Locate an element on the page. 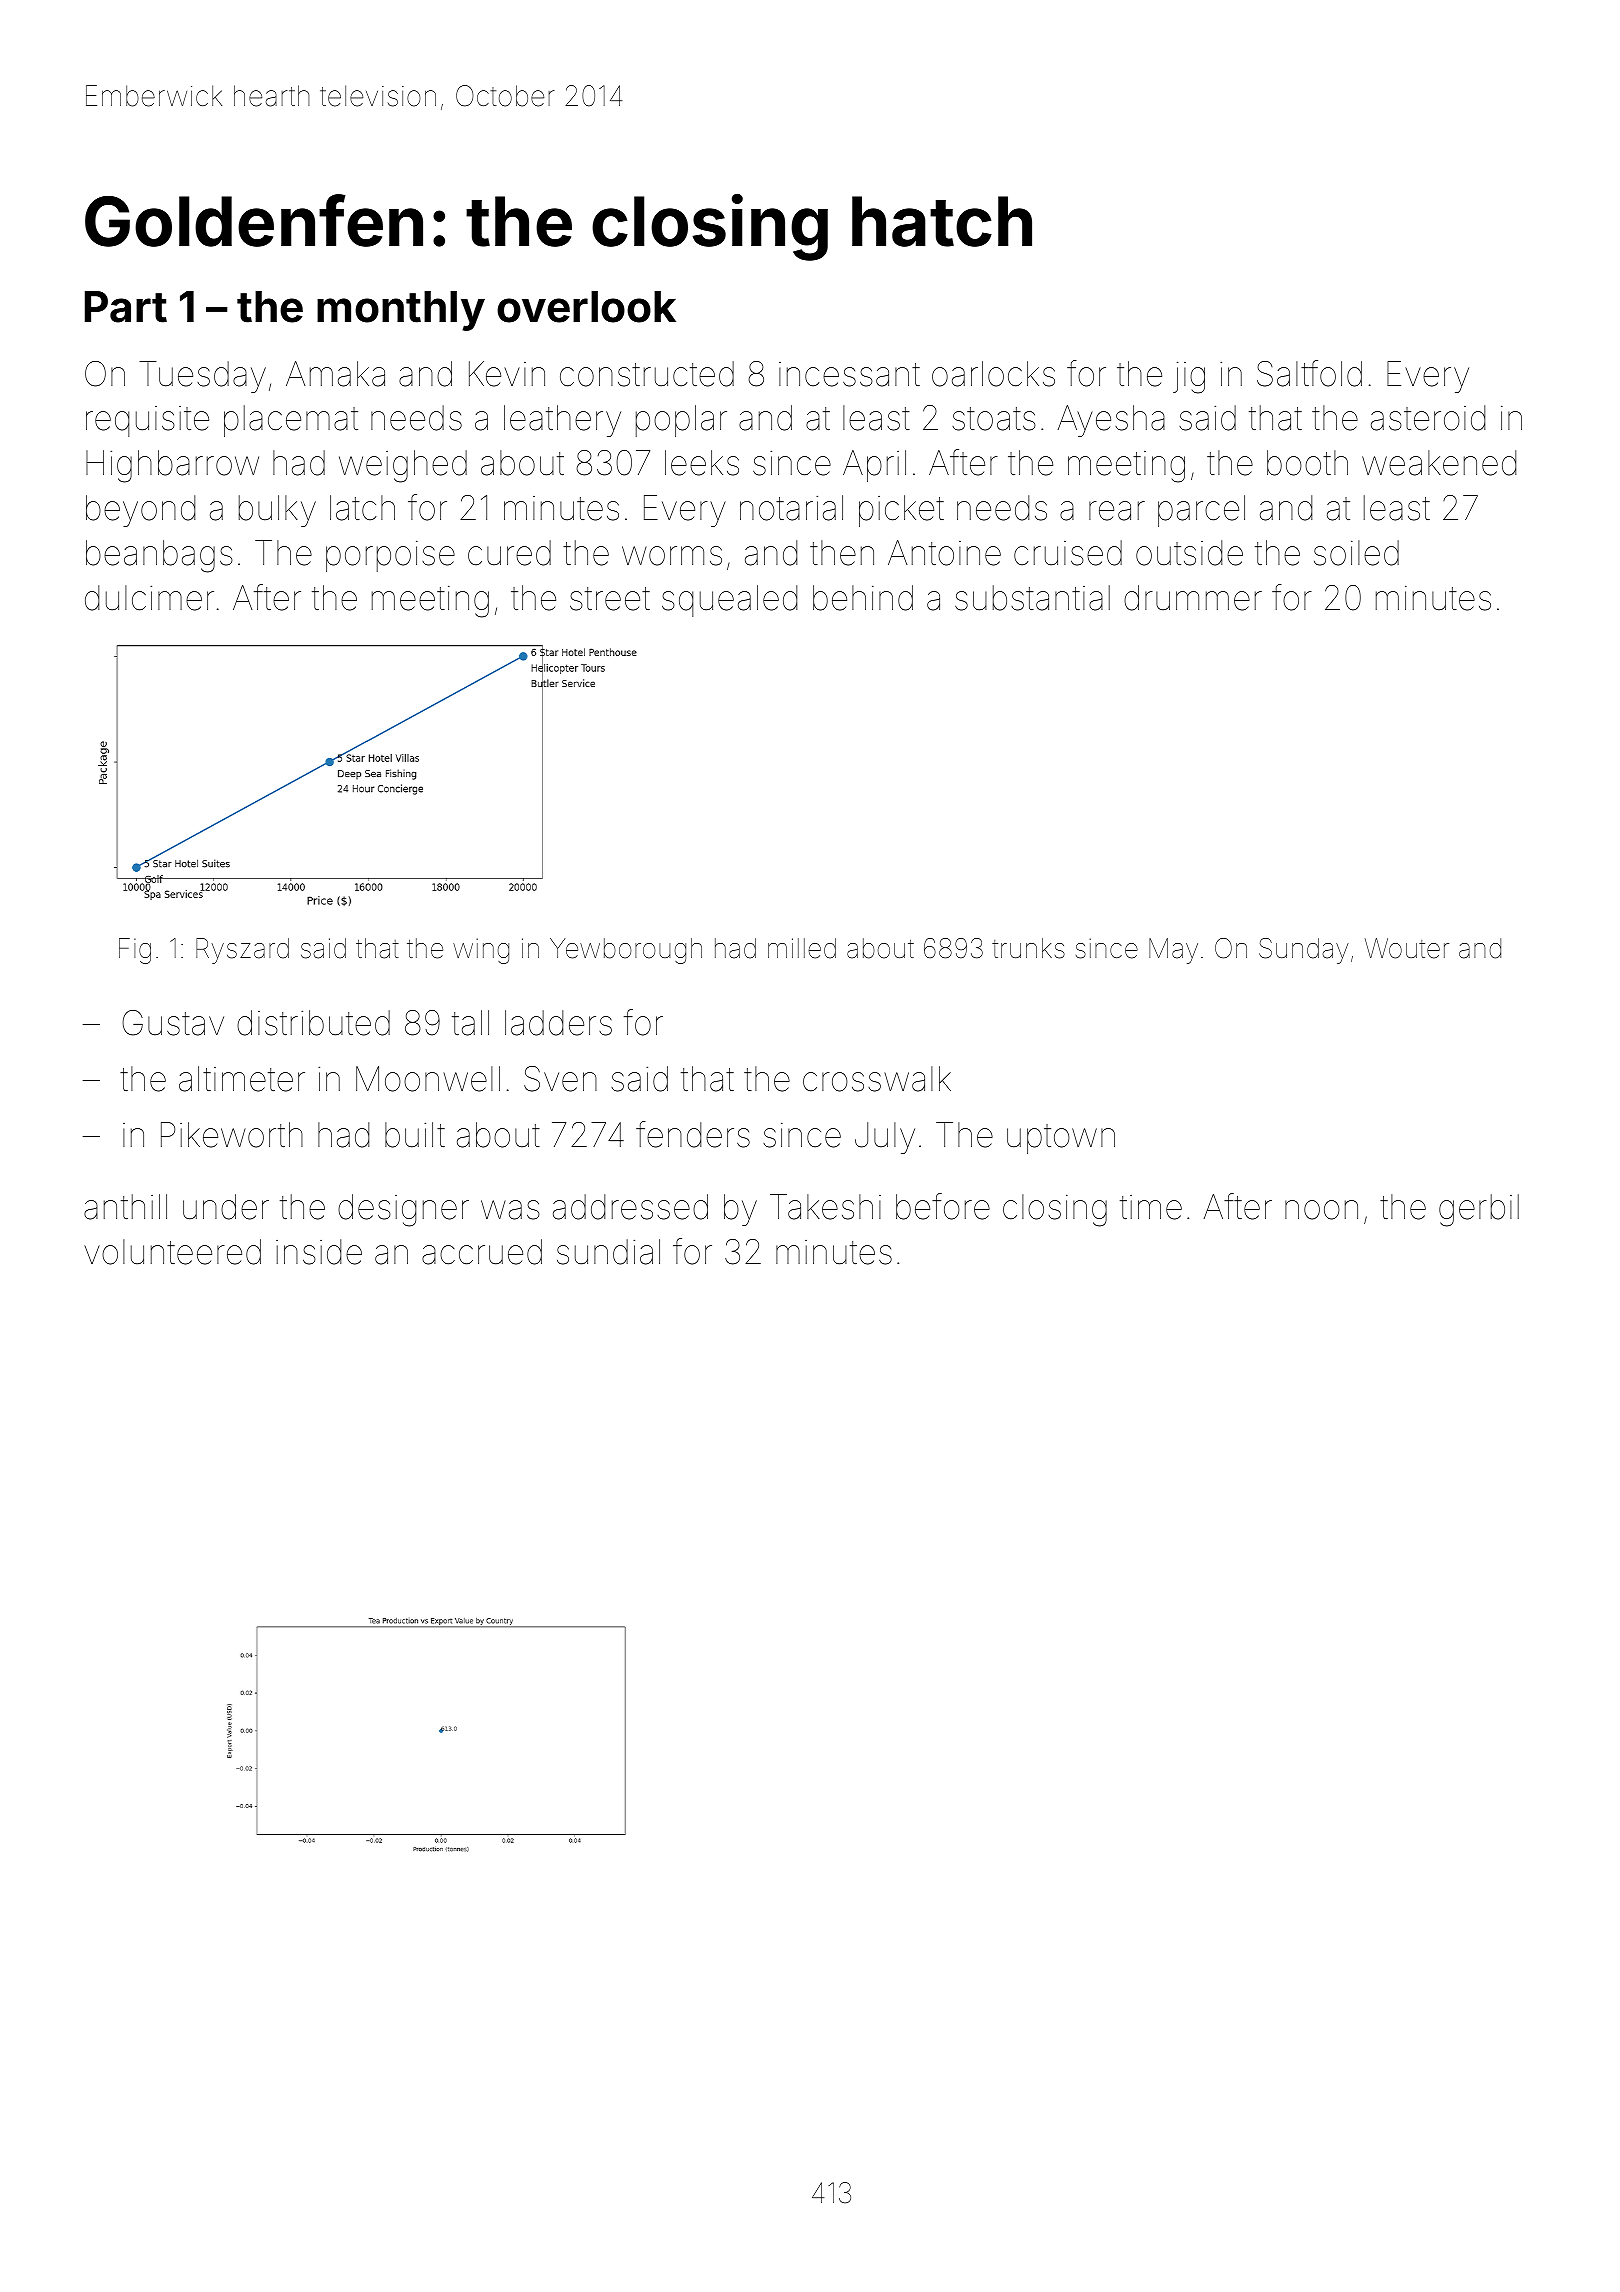 Image resolution: width=1620 pixels, height=2292 pixels. jig is located at coordinates (1189, 377).
